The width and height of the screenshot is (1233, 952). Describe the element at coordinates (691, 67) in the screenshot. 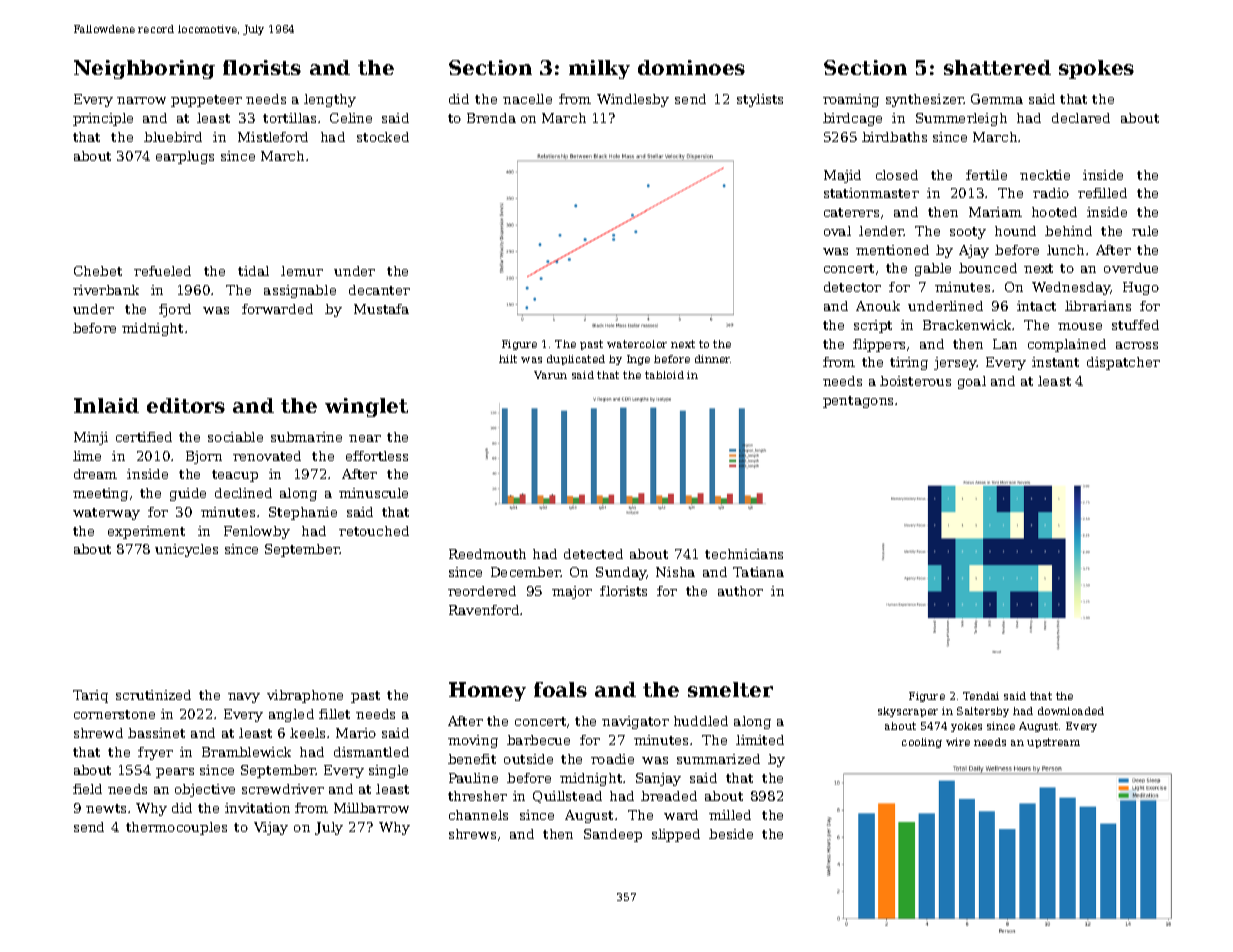

I see `dominoes` at that location.
